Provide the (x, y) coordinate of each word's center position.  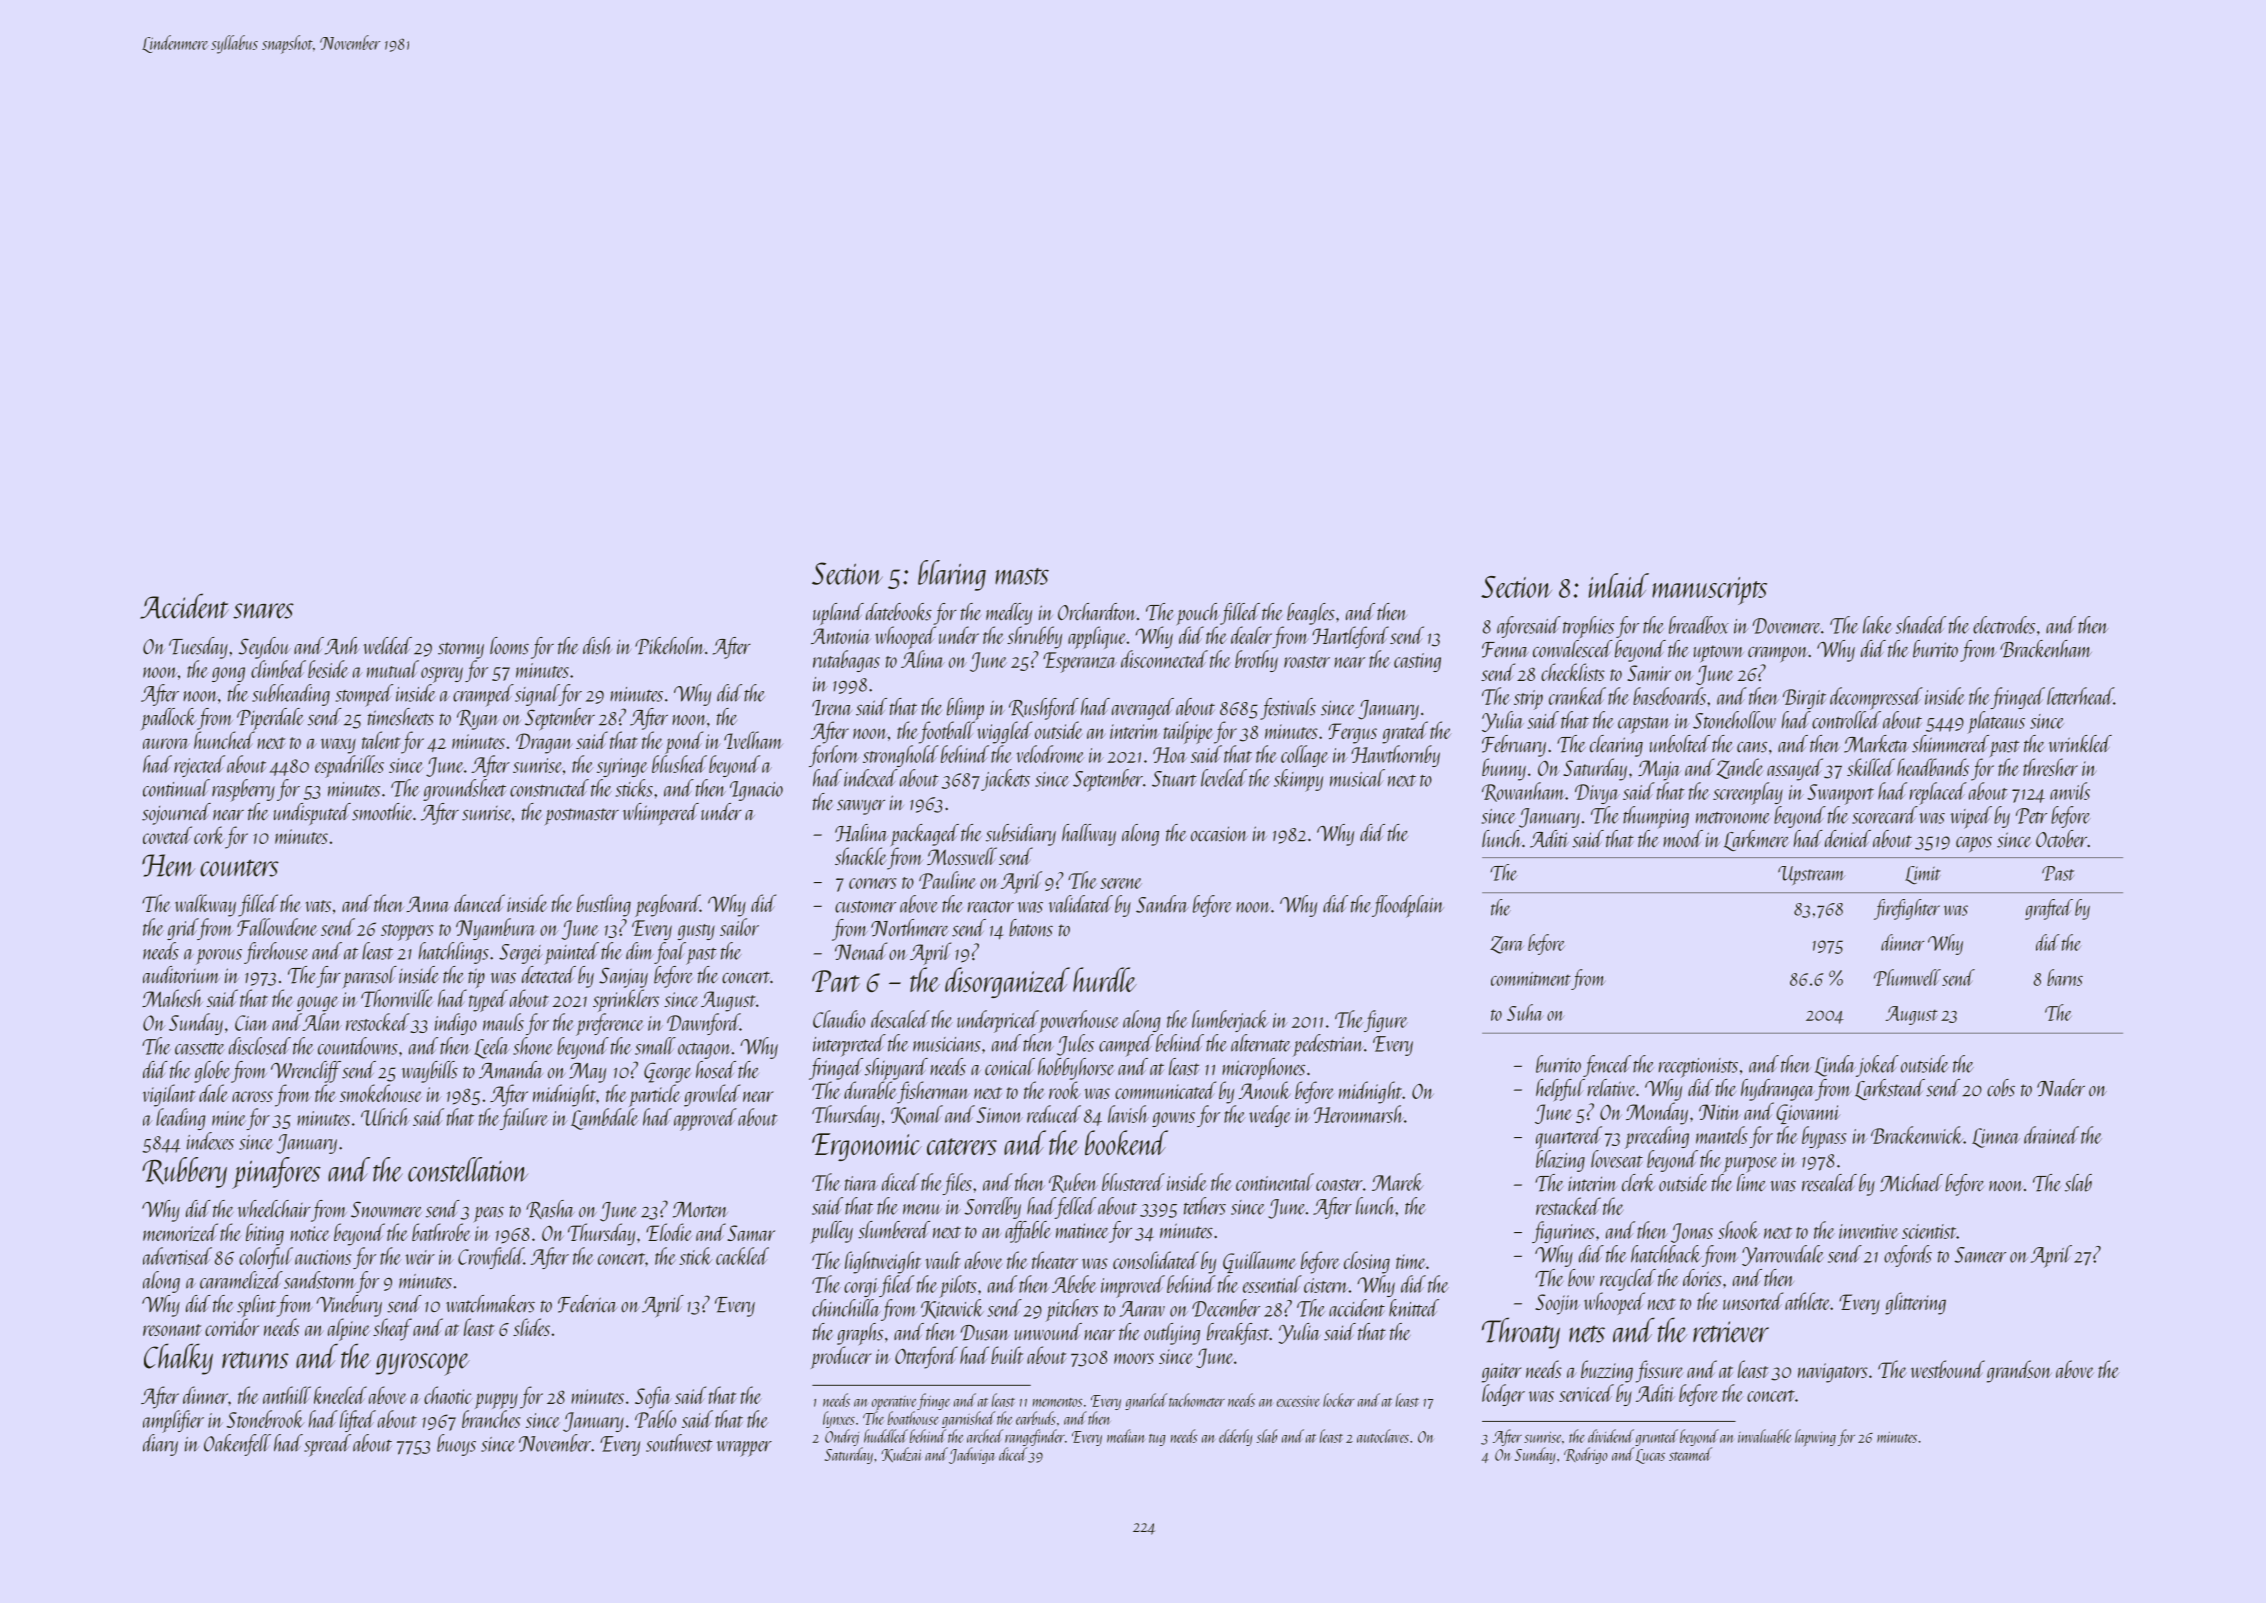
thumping (1656, 817)
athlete (1807, 1301)
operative (894, 1403)
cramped (483, 695)
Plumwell (1907, 977)
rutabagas (846, 661)
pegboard (667, 905)
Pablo (655, 1419)
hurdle (1105, 979)
